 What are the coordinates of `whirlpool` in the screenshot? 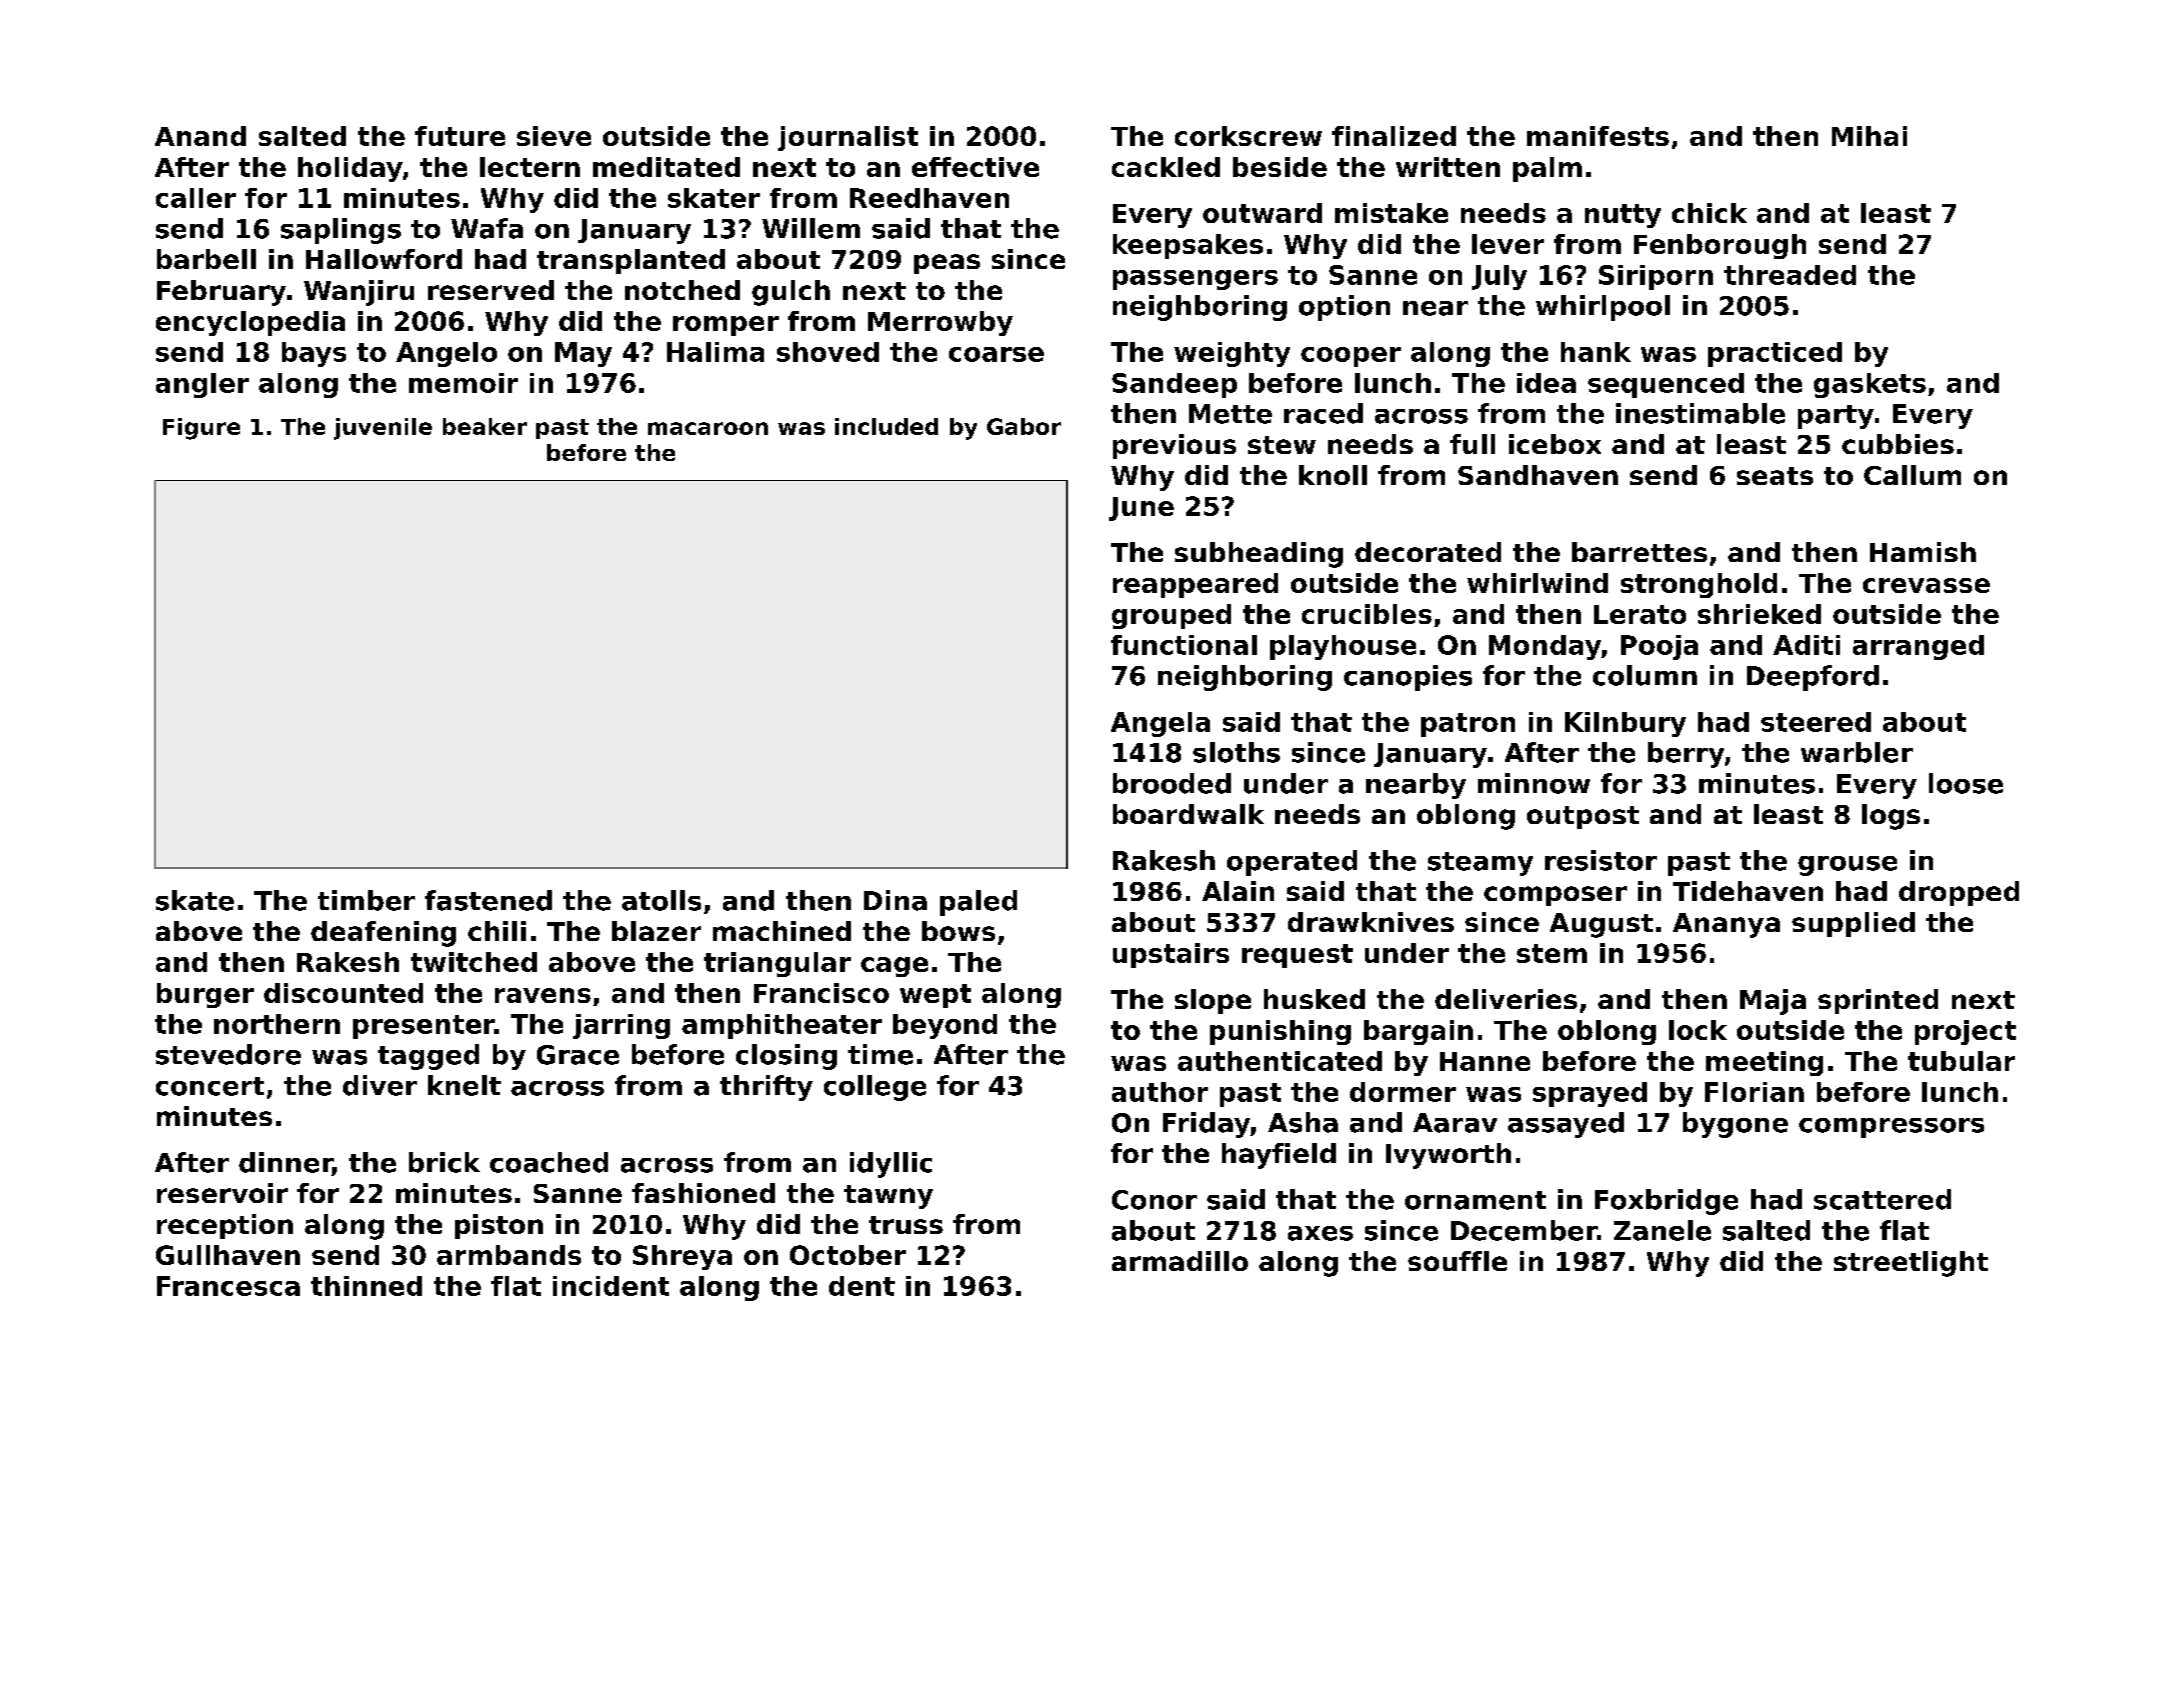 It's located at (1603, 308).
